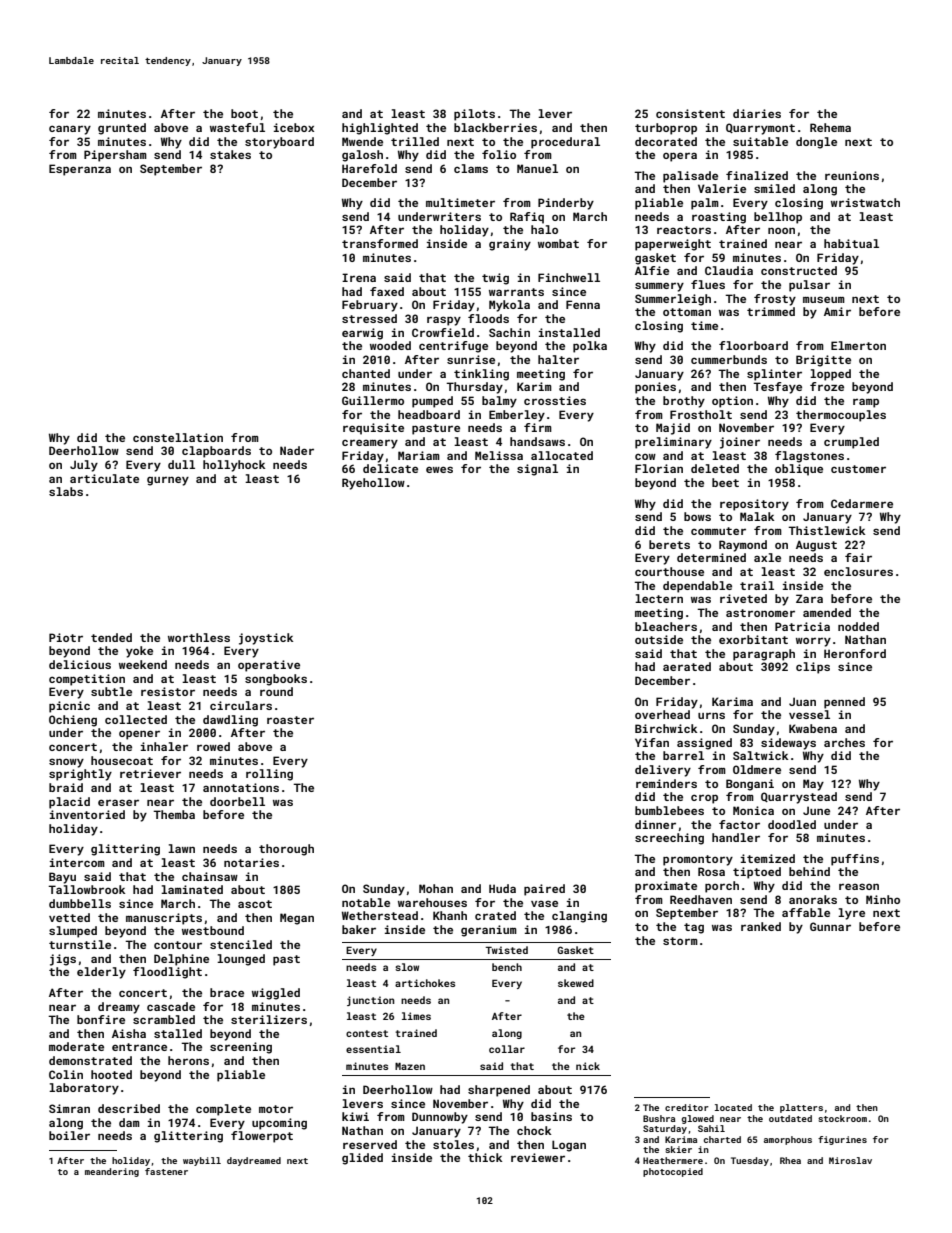 The image size is (952, 1233). What do you see at coordinates (757, 113) in the image?
I see `diaries` at bounding box center [757, 113].
